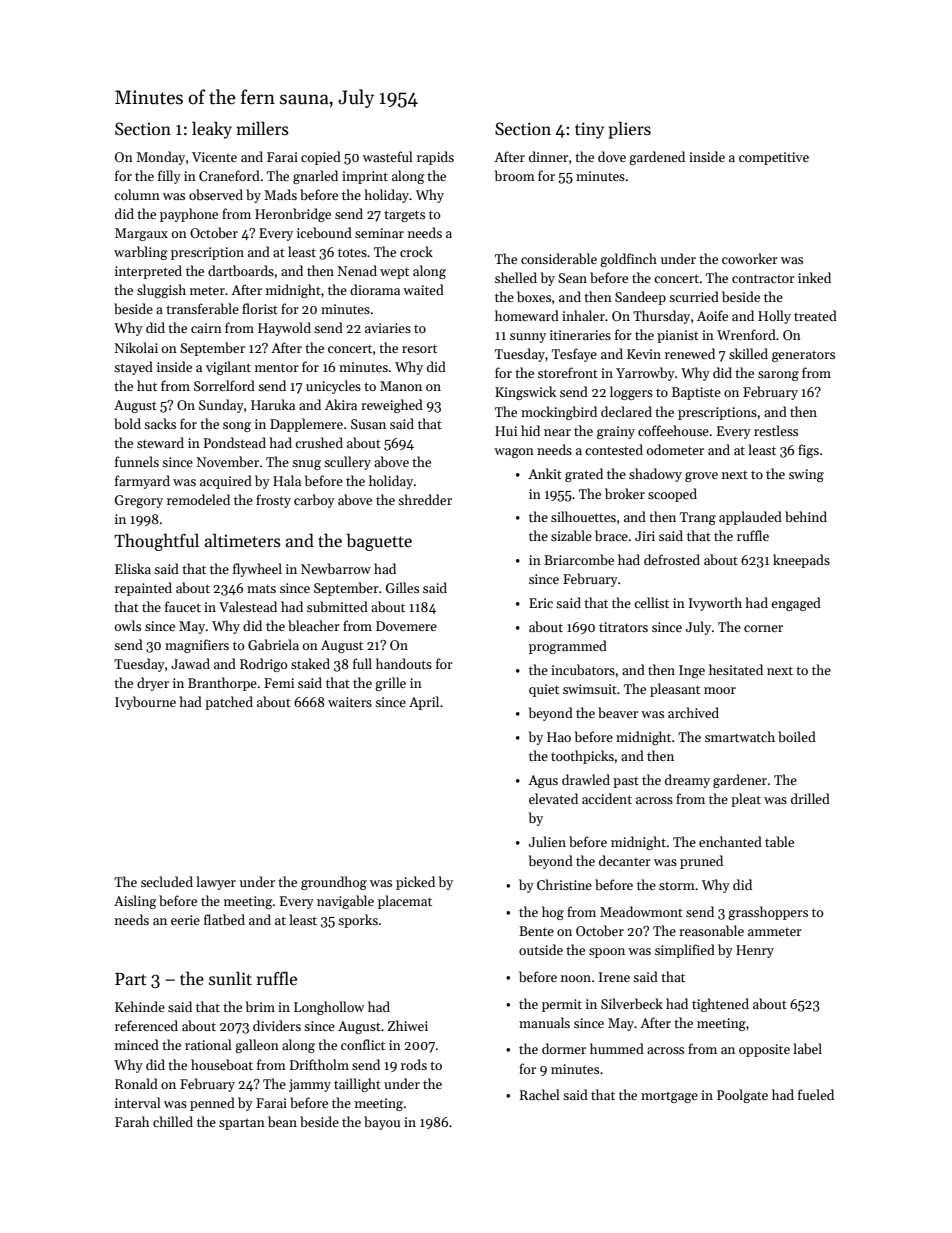 Image resolution: width=952 pixels, height=1233 pixels. I want to click on competitive, so click(774, 158).
